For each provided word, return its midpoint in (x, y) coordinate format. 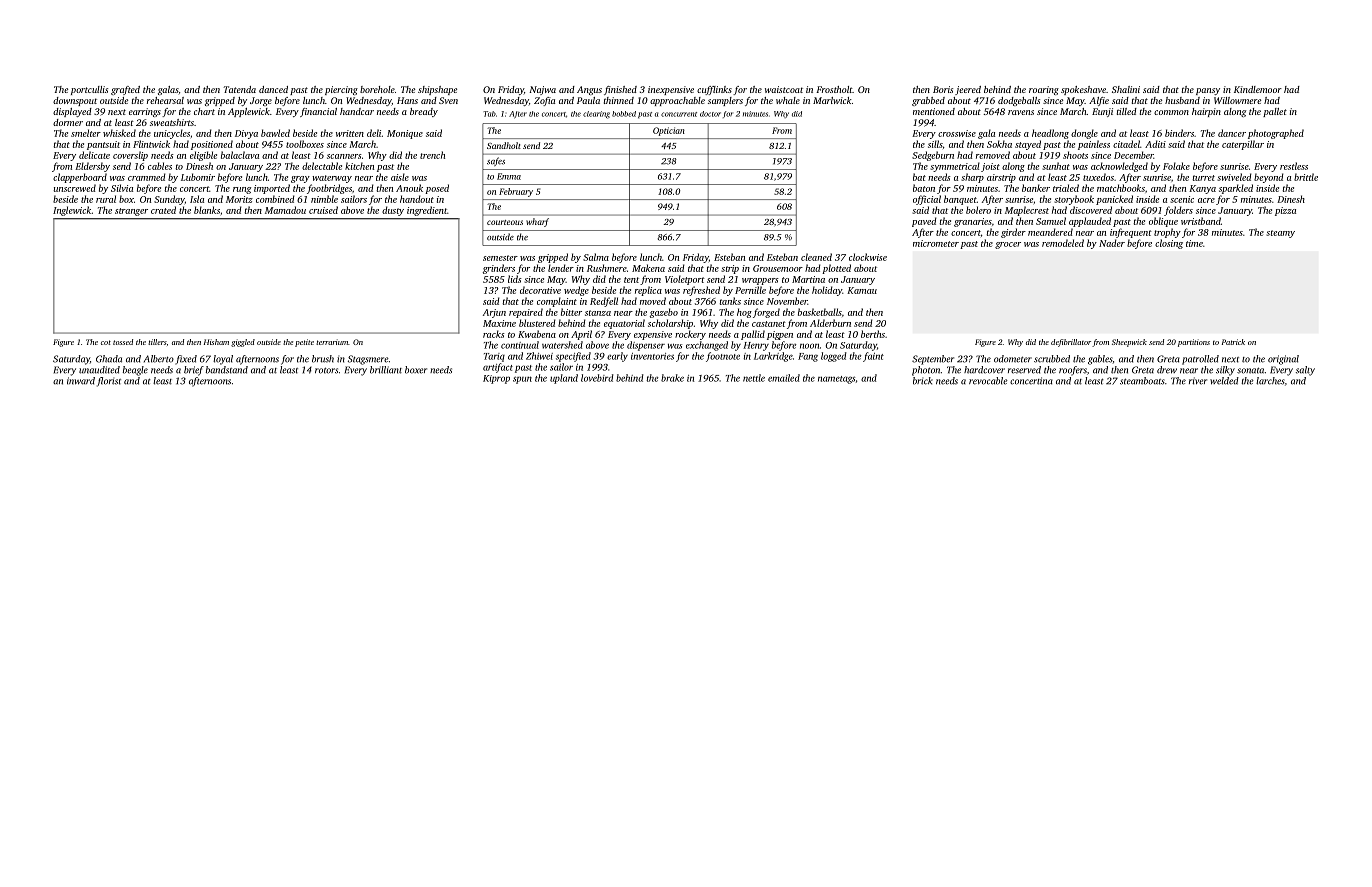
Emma (509, 176)
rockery (690, 335)
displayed (72, 112)
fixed (186, 360)
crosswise (957, 133)
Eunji (1102, 112)
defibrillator (1071, 343)
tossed (123, 342)
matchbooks (1121, 188)
